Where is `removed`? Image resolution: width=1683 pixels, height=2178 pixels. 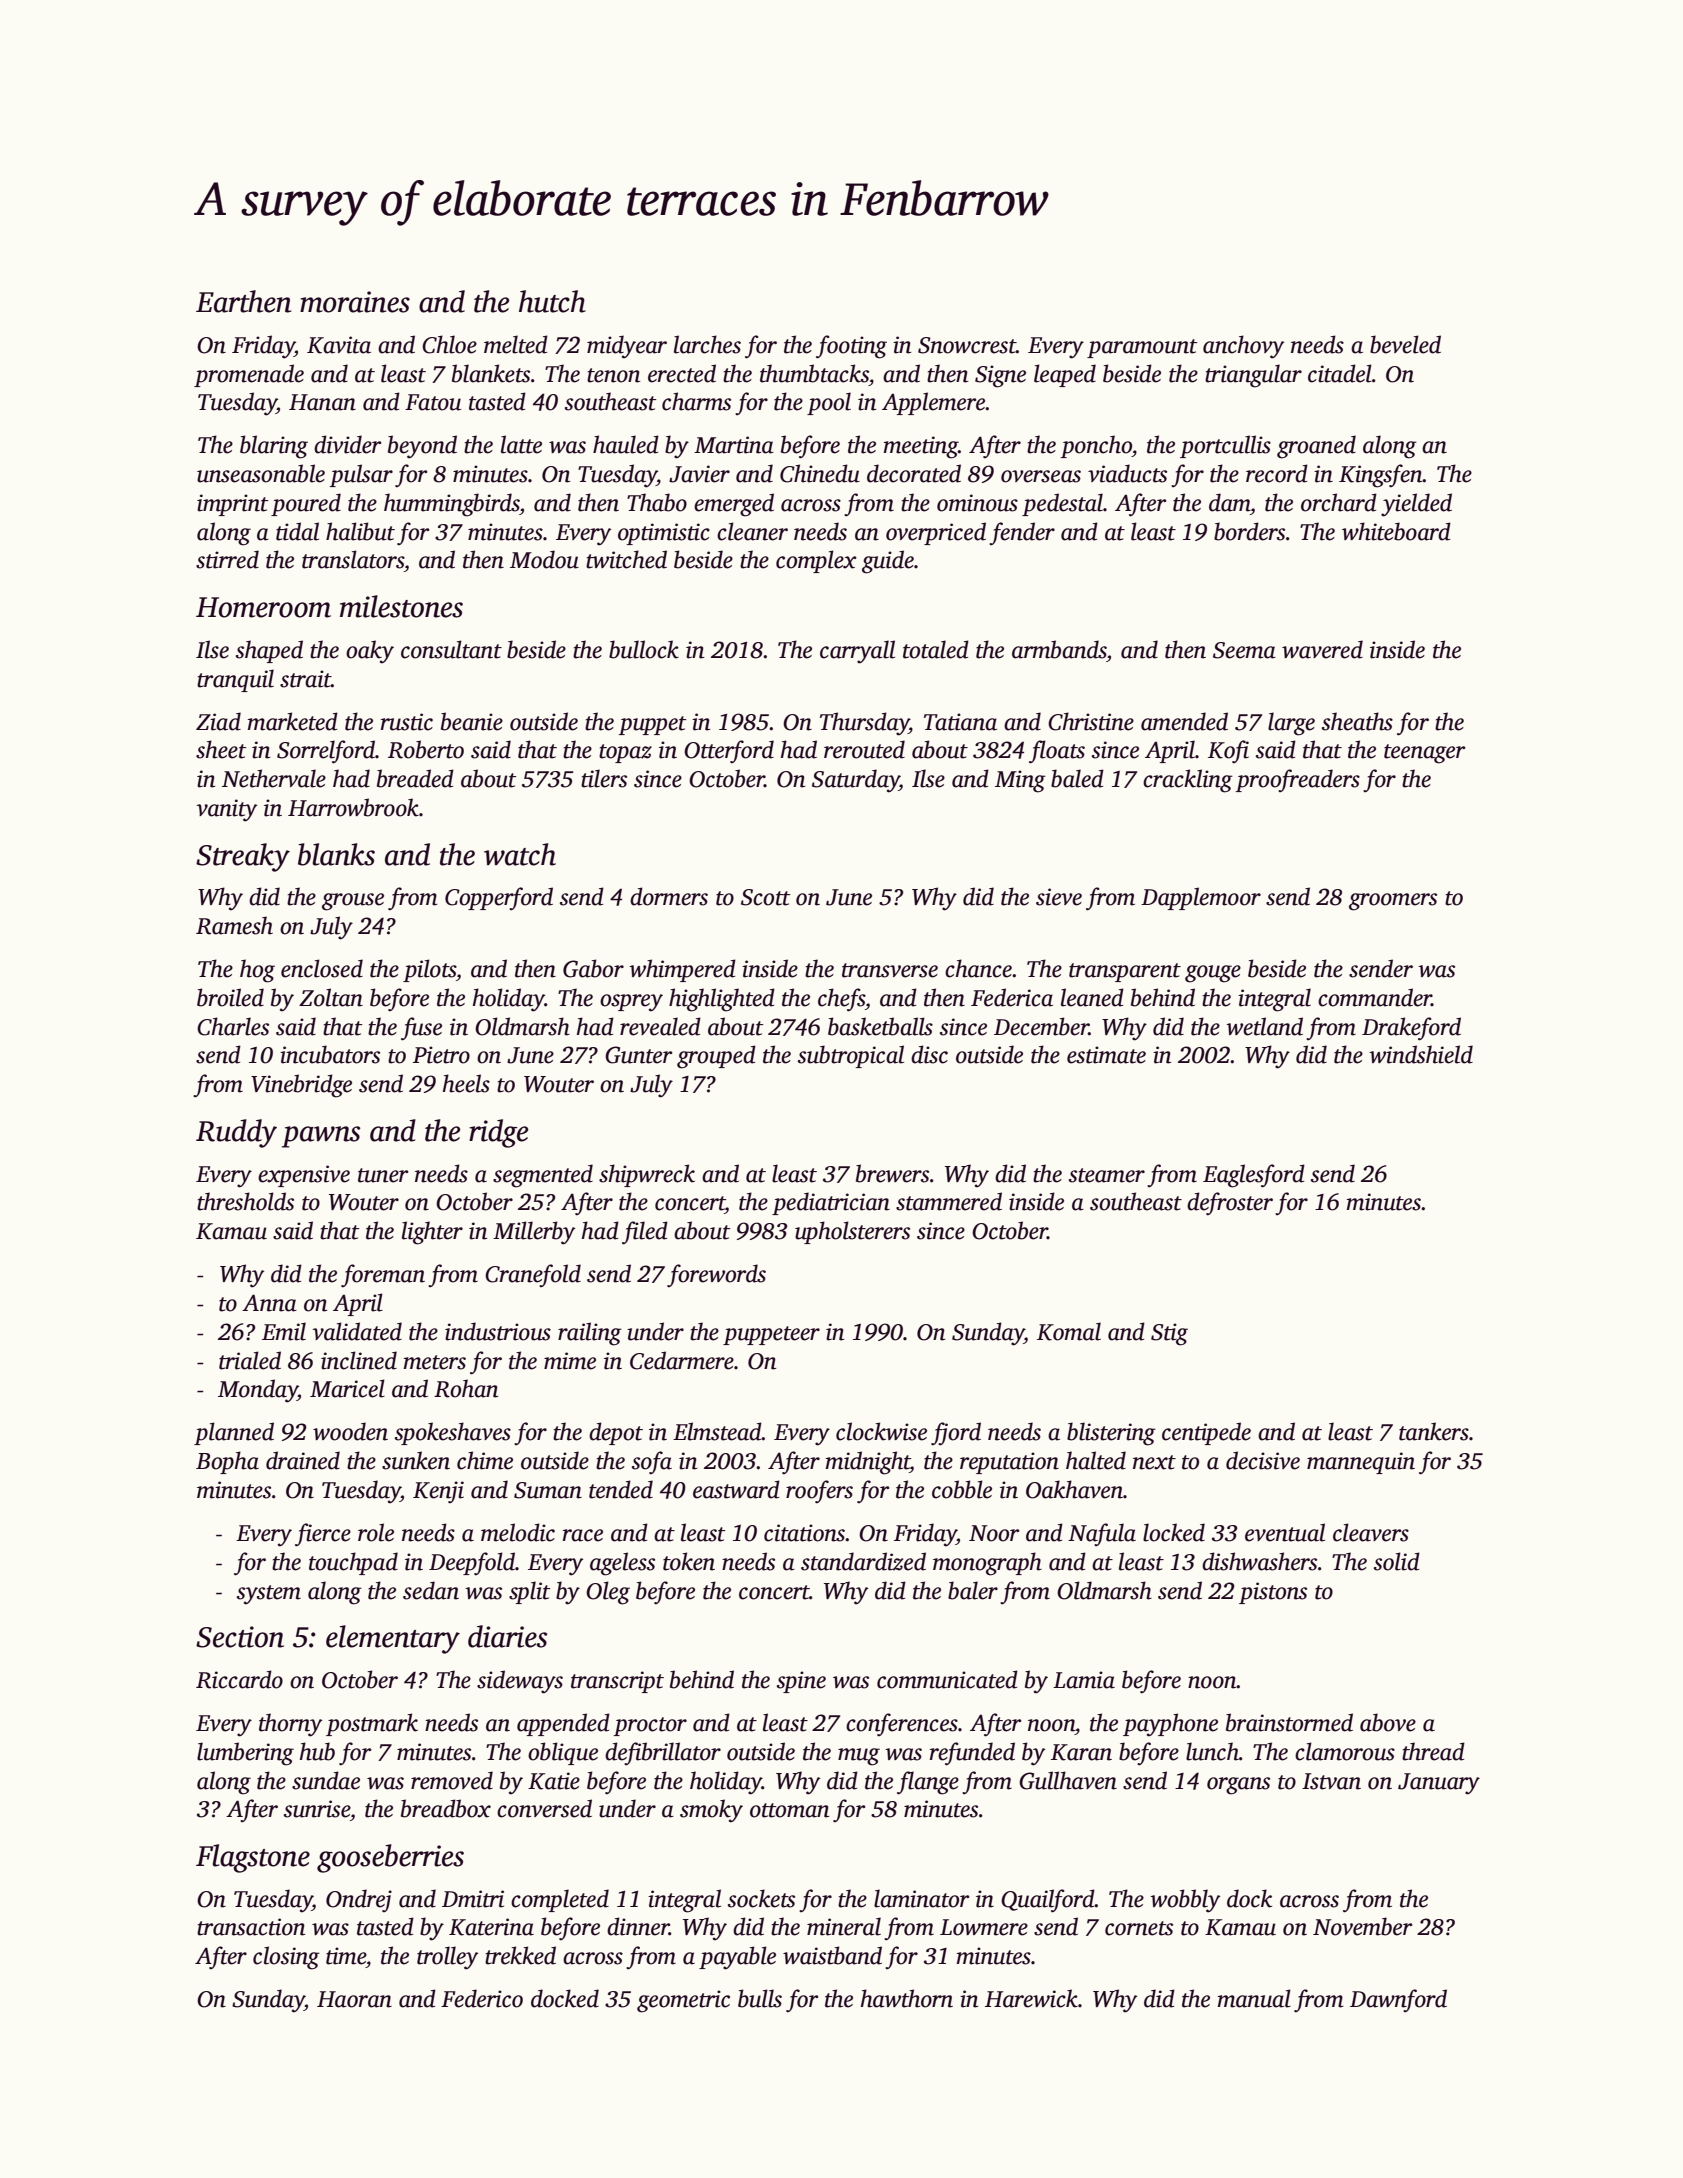 removed is located at coordinates (452, 1780).
